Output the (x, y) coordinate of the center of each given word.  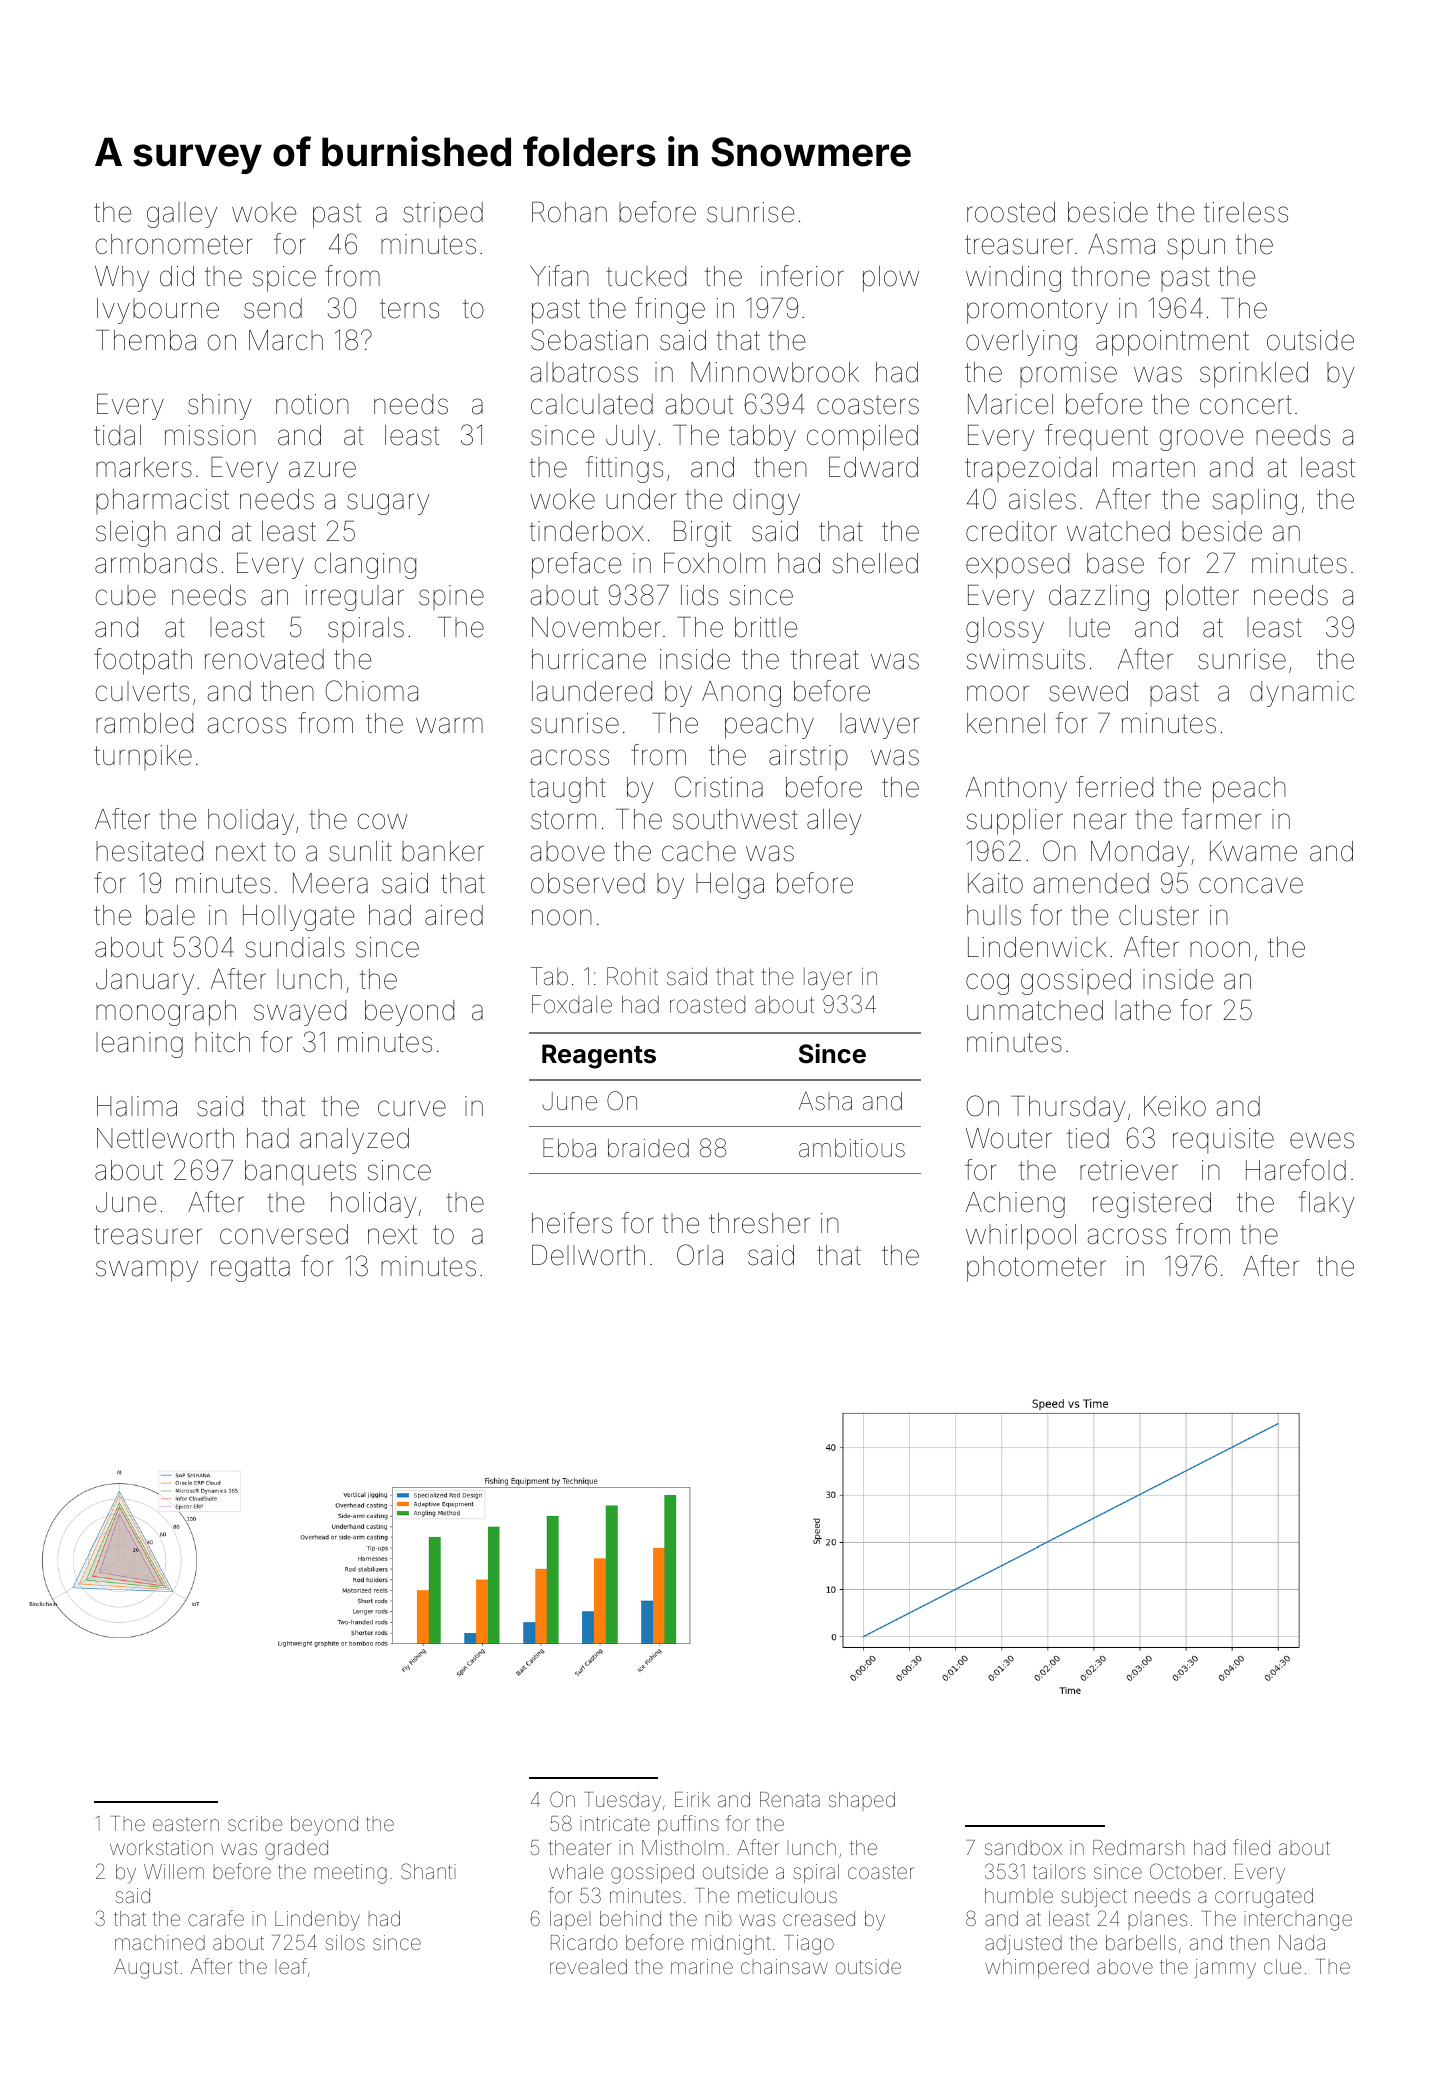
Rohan (569, 212)
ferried (1114, 787)
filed (1251, 1847)
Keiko (1175, 1106)
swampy (147, 1271)
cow (383, 821)
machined (160, 1942)
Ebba (569, 1148)
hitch (222, 1042)
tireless (1246, 212)
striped (443, 214)
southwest (735, 819)
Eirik (692, 1799)
